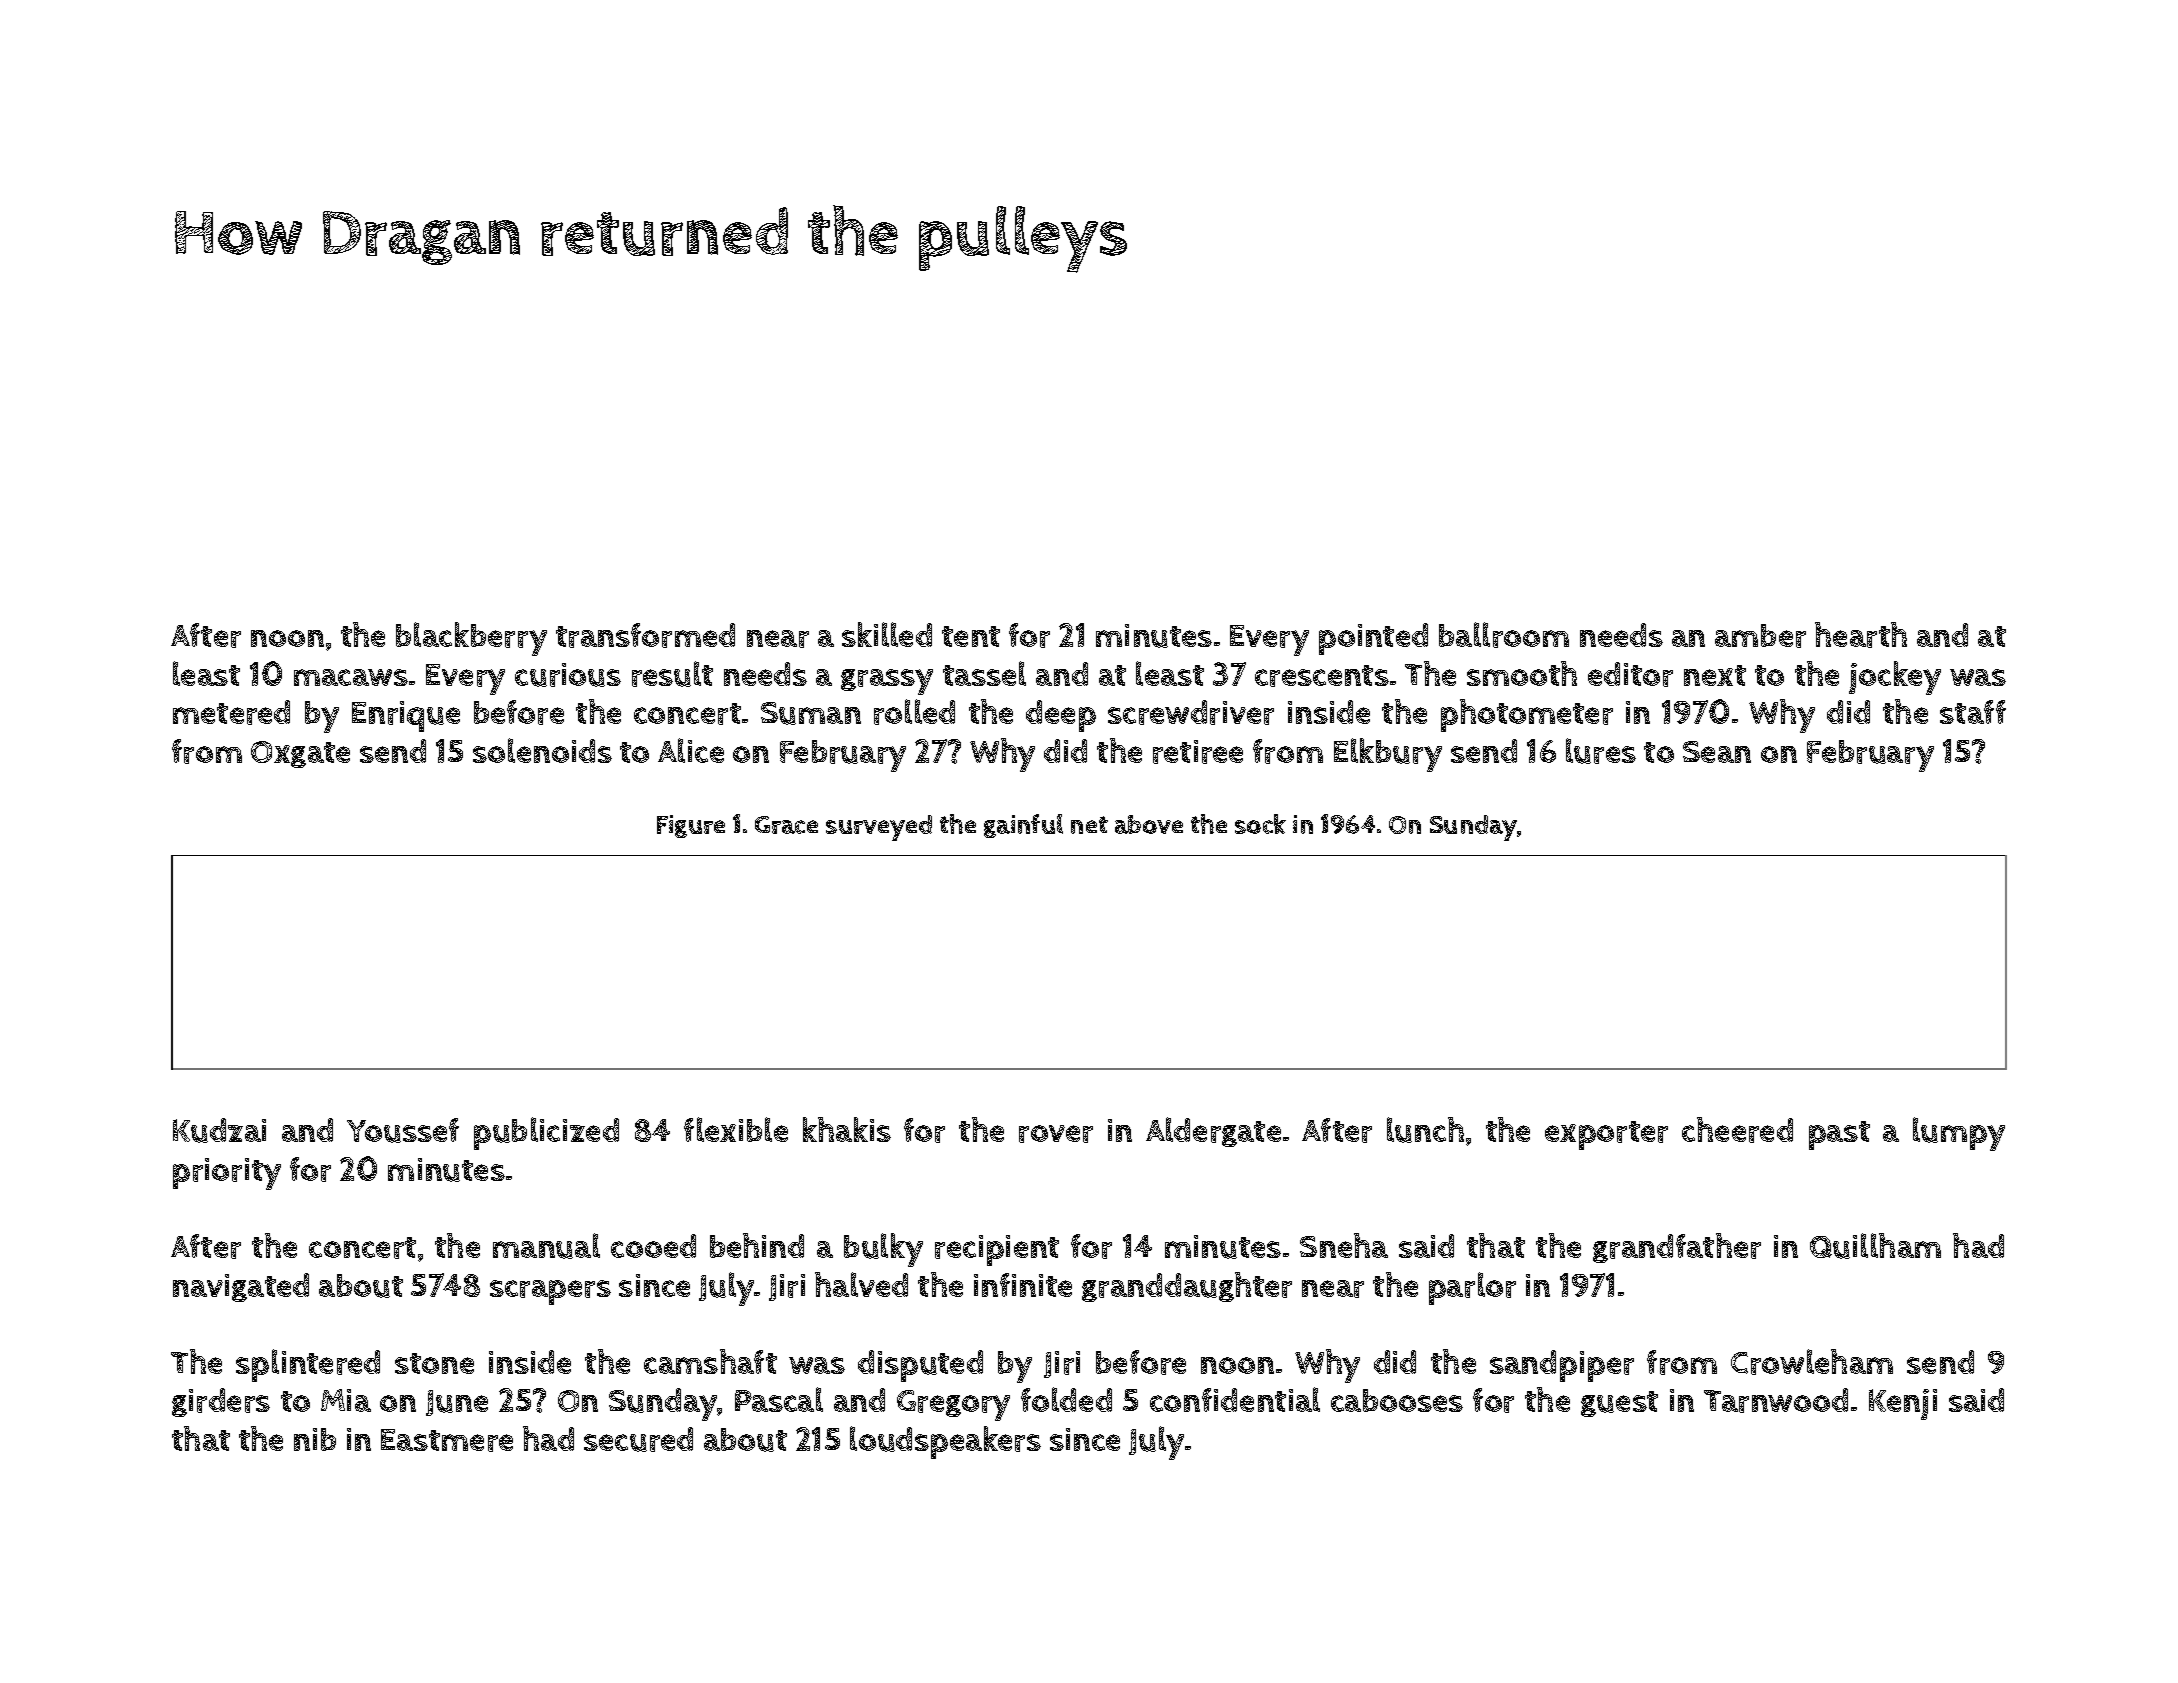 The image size is (2178, 1683). I want to click on tassel, so click(984, 673).
